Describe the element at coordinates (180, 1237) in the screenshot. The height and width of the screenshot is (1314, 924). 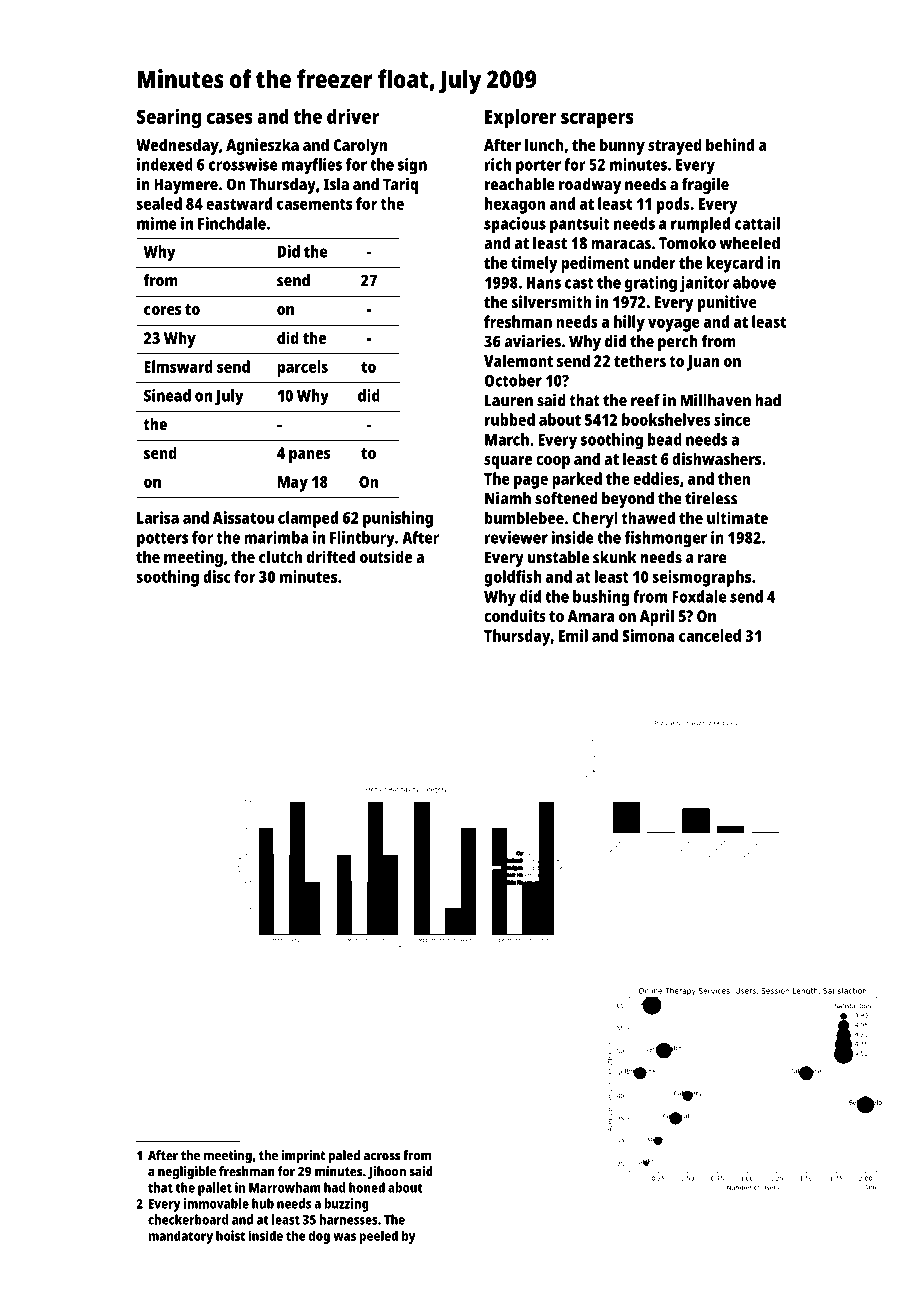
I see `mandatory` at that location.
